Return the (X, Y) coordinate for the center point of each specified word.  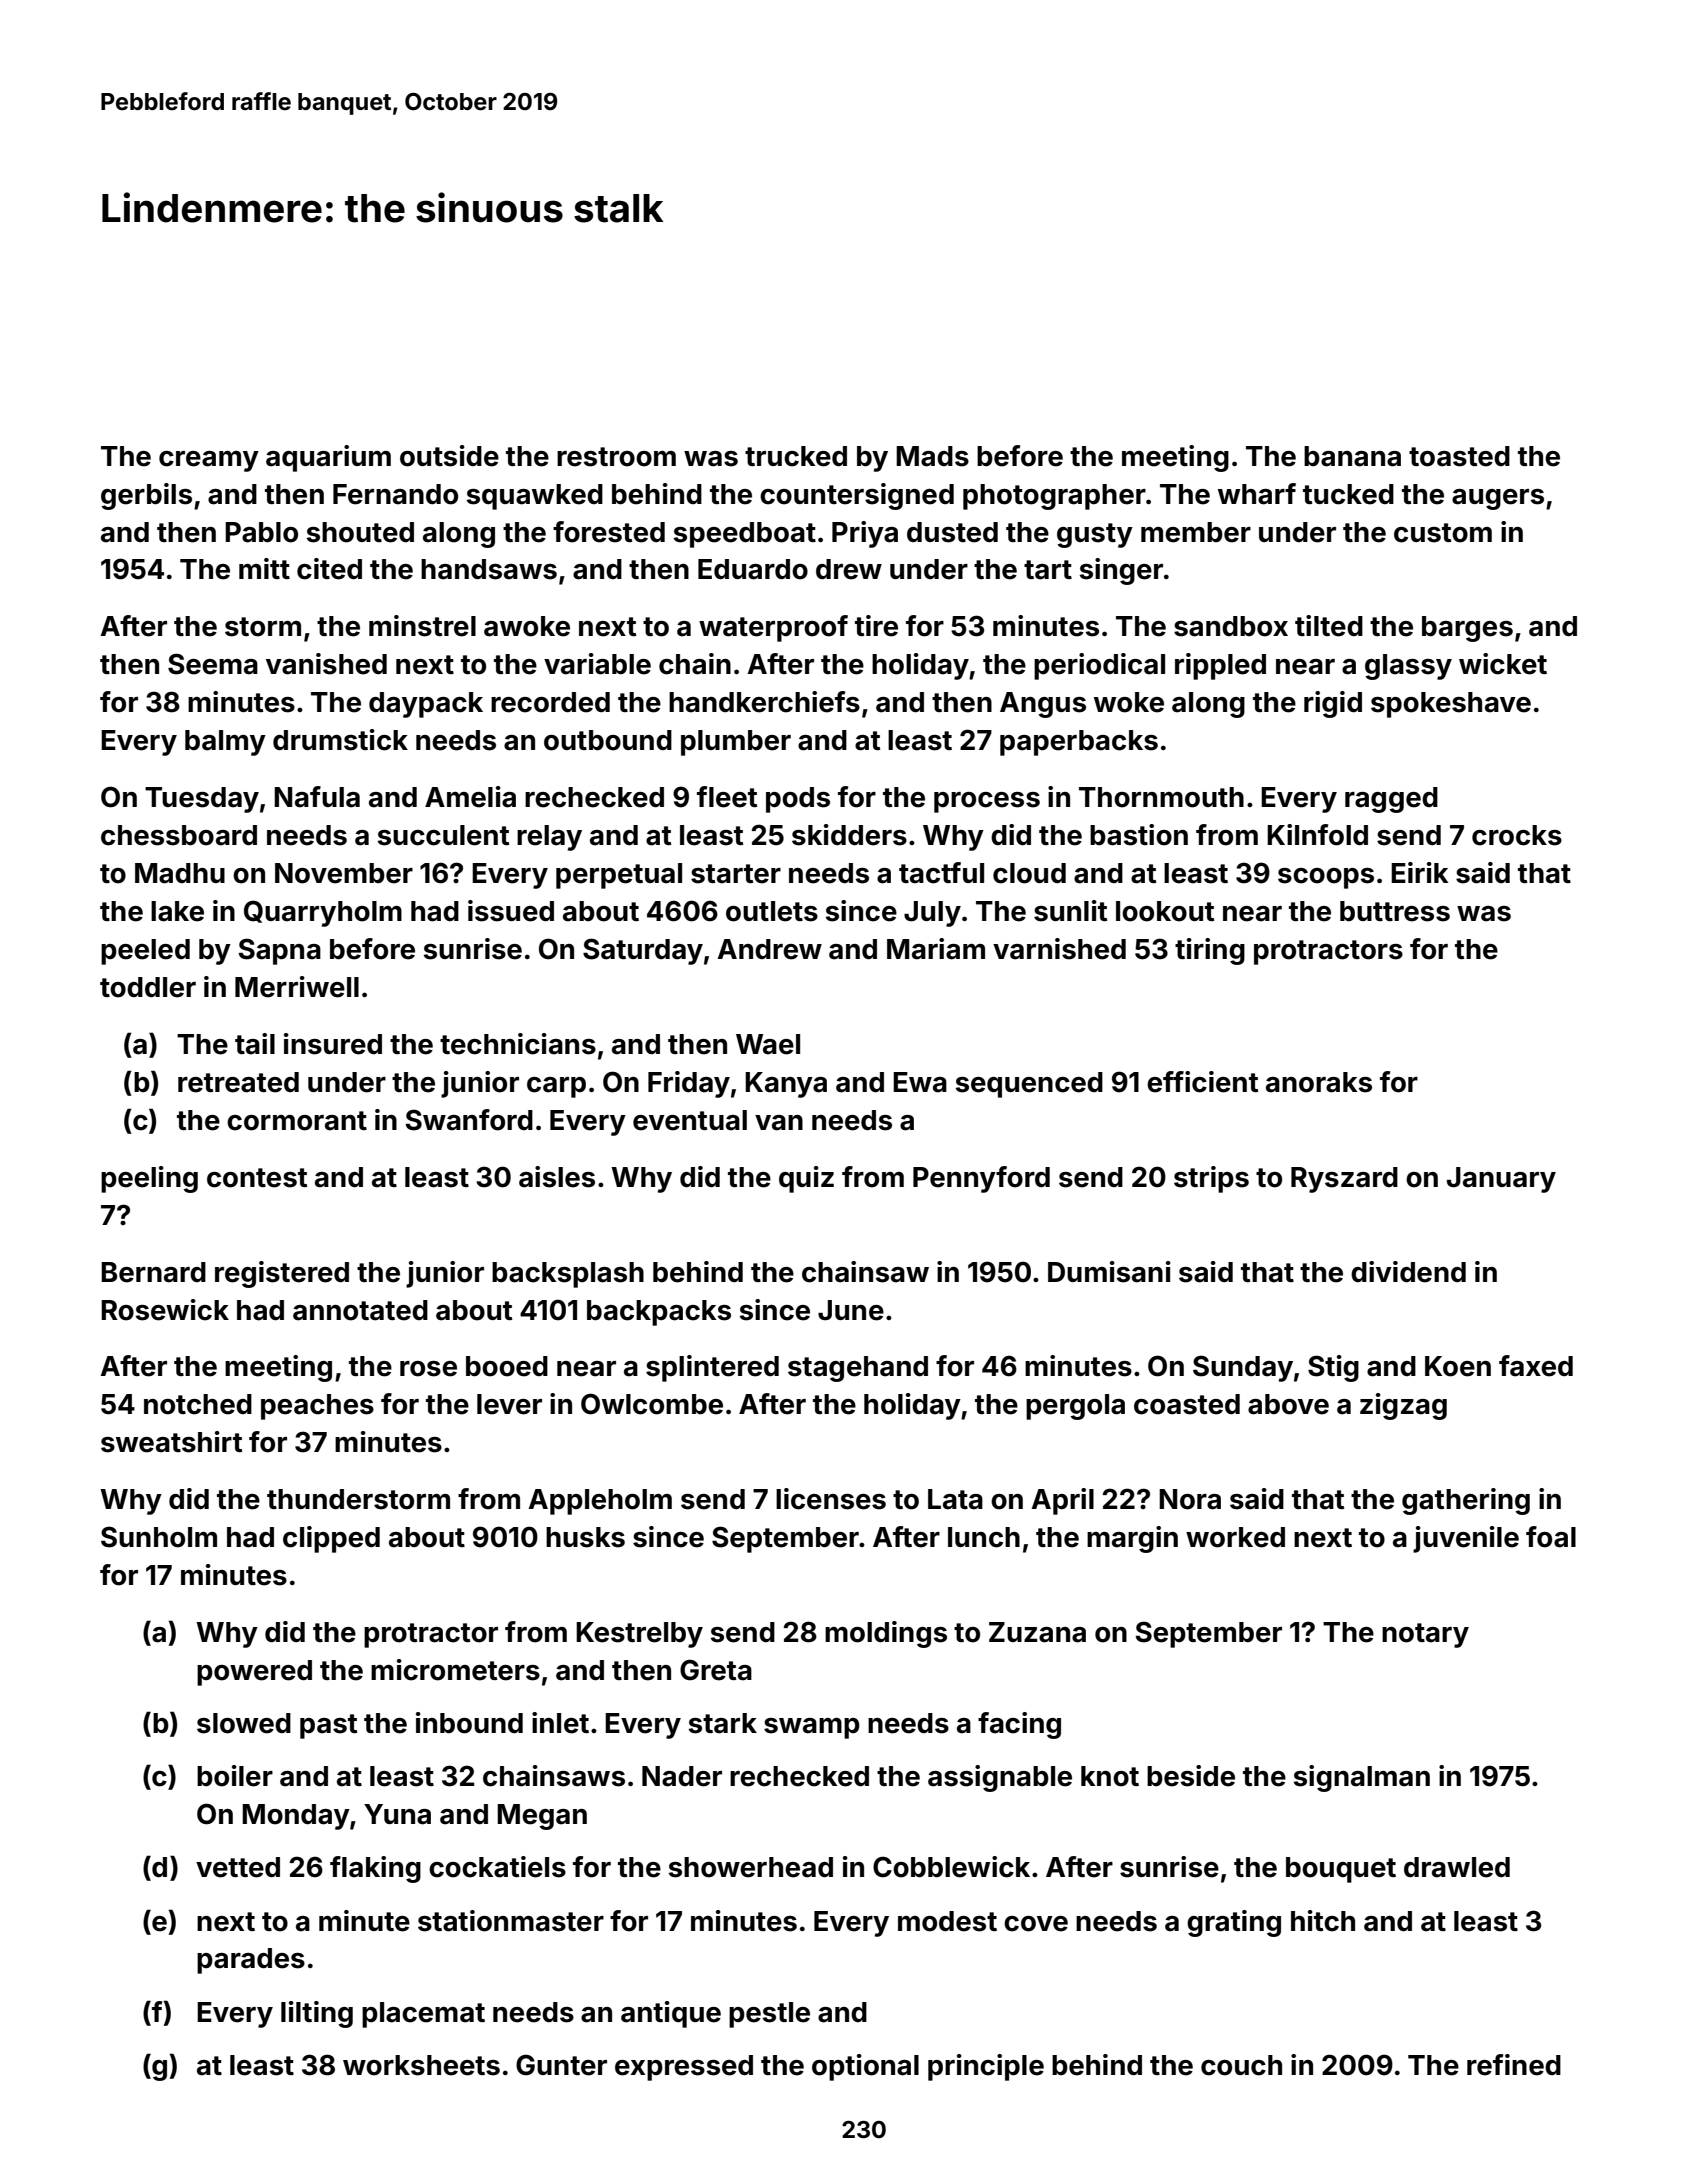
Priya (865, 534)
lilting (317, 2014)
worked (1235, 1537)
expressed (684, 2068)
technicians (518, 1044)
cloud (1029, 873)
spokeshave (1451, 705)
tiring (1210, 951)
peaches (317, 1407)
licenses (831, 1499)
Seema (213, 664)
